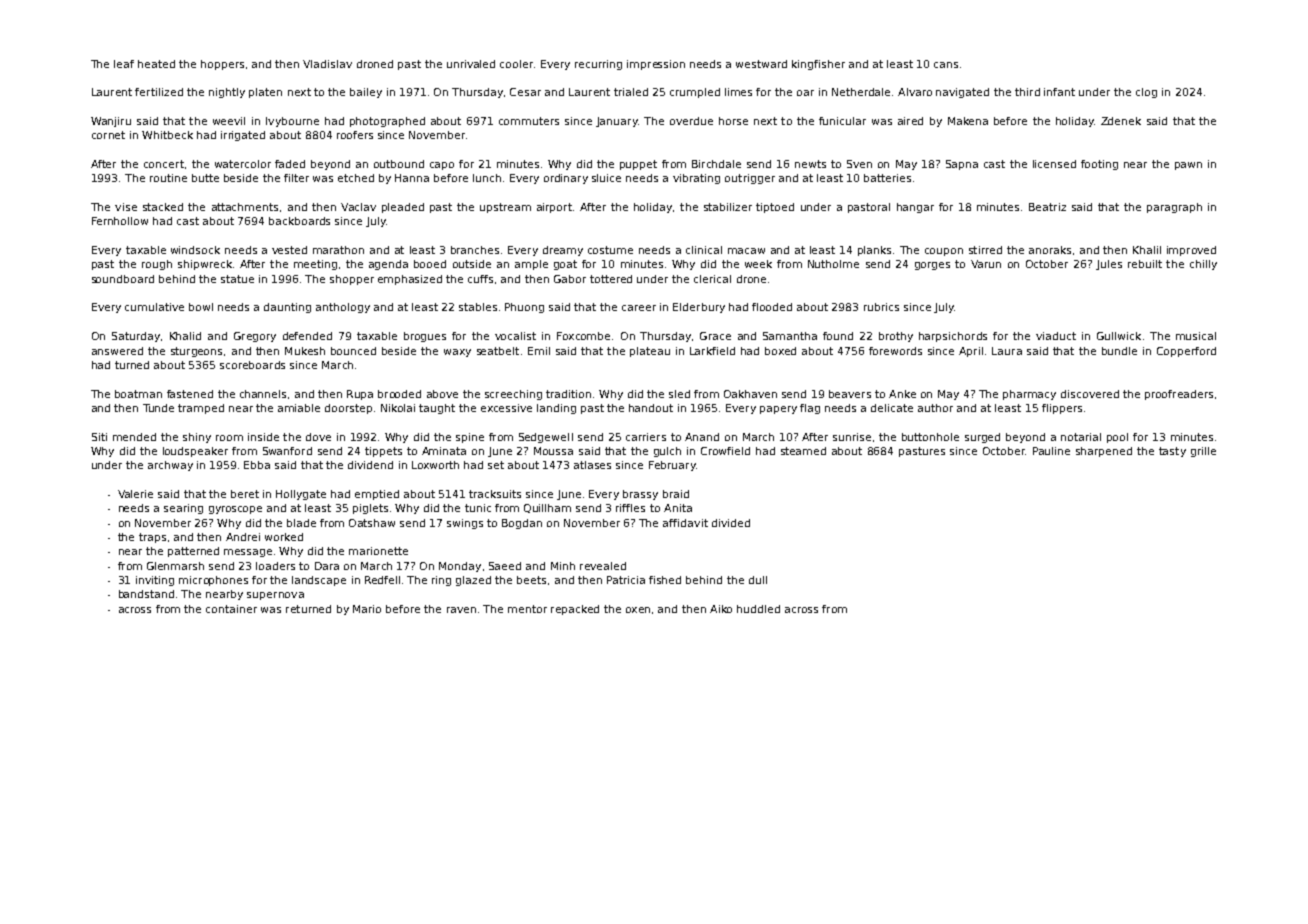 The width and height of the screenshot is (1308, 924). Describe the element at coordinates (915, 208) in the screenshot. I see `hangar` at that location.
